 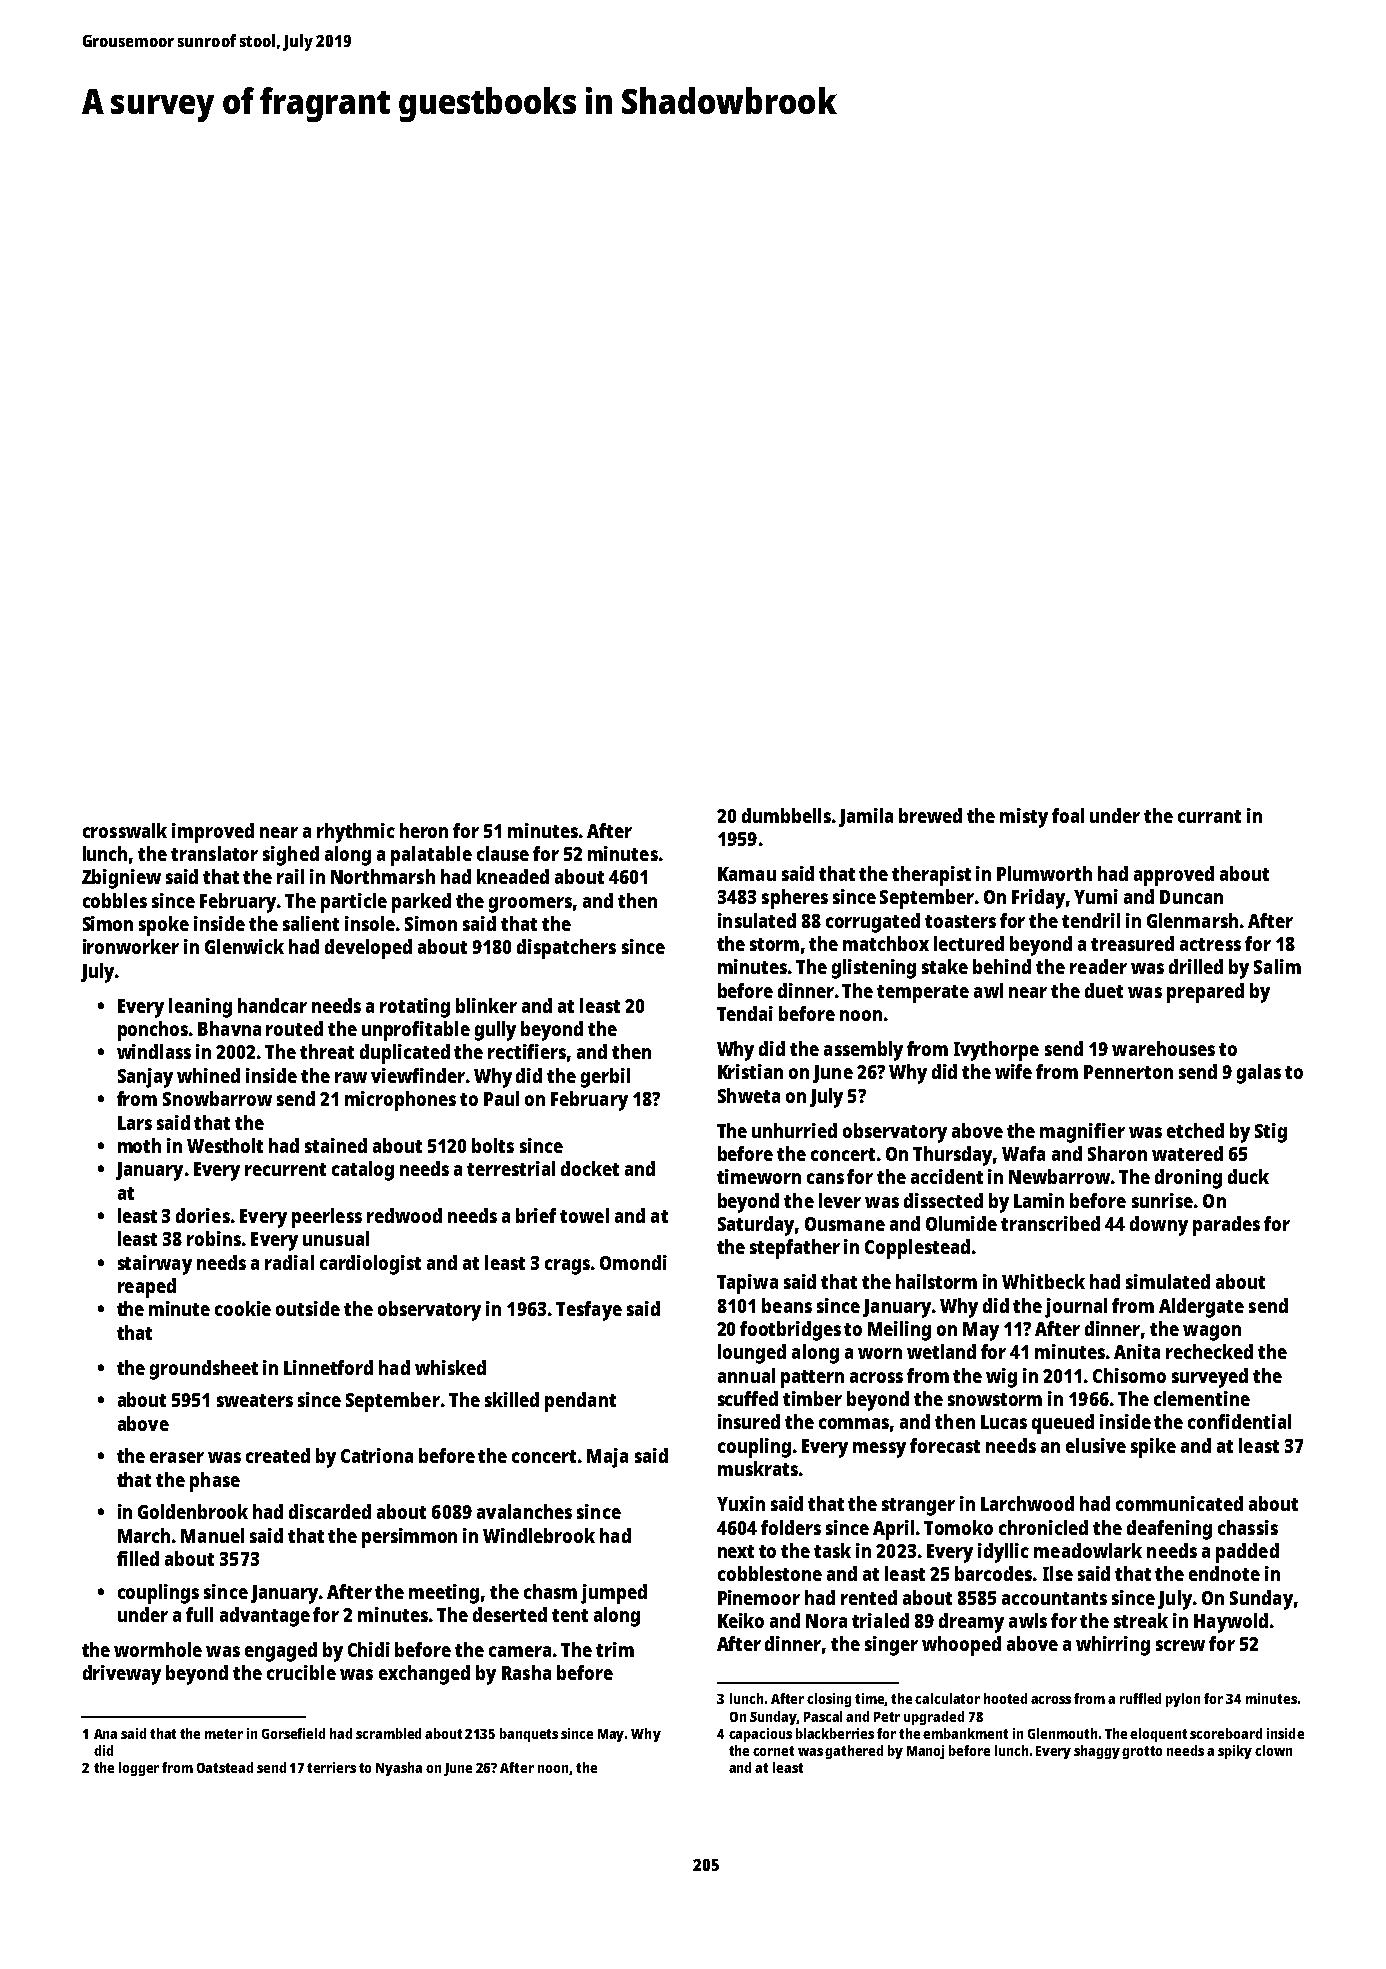 I want to click on simulated, so click(x=1168, y=1281).
